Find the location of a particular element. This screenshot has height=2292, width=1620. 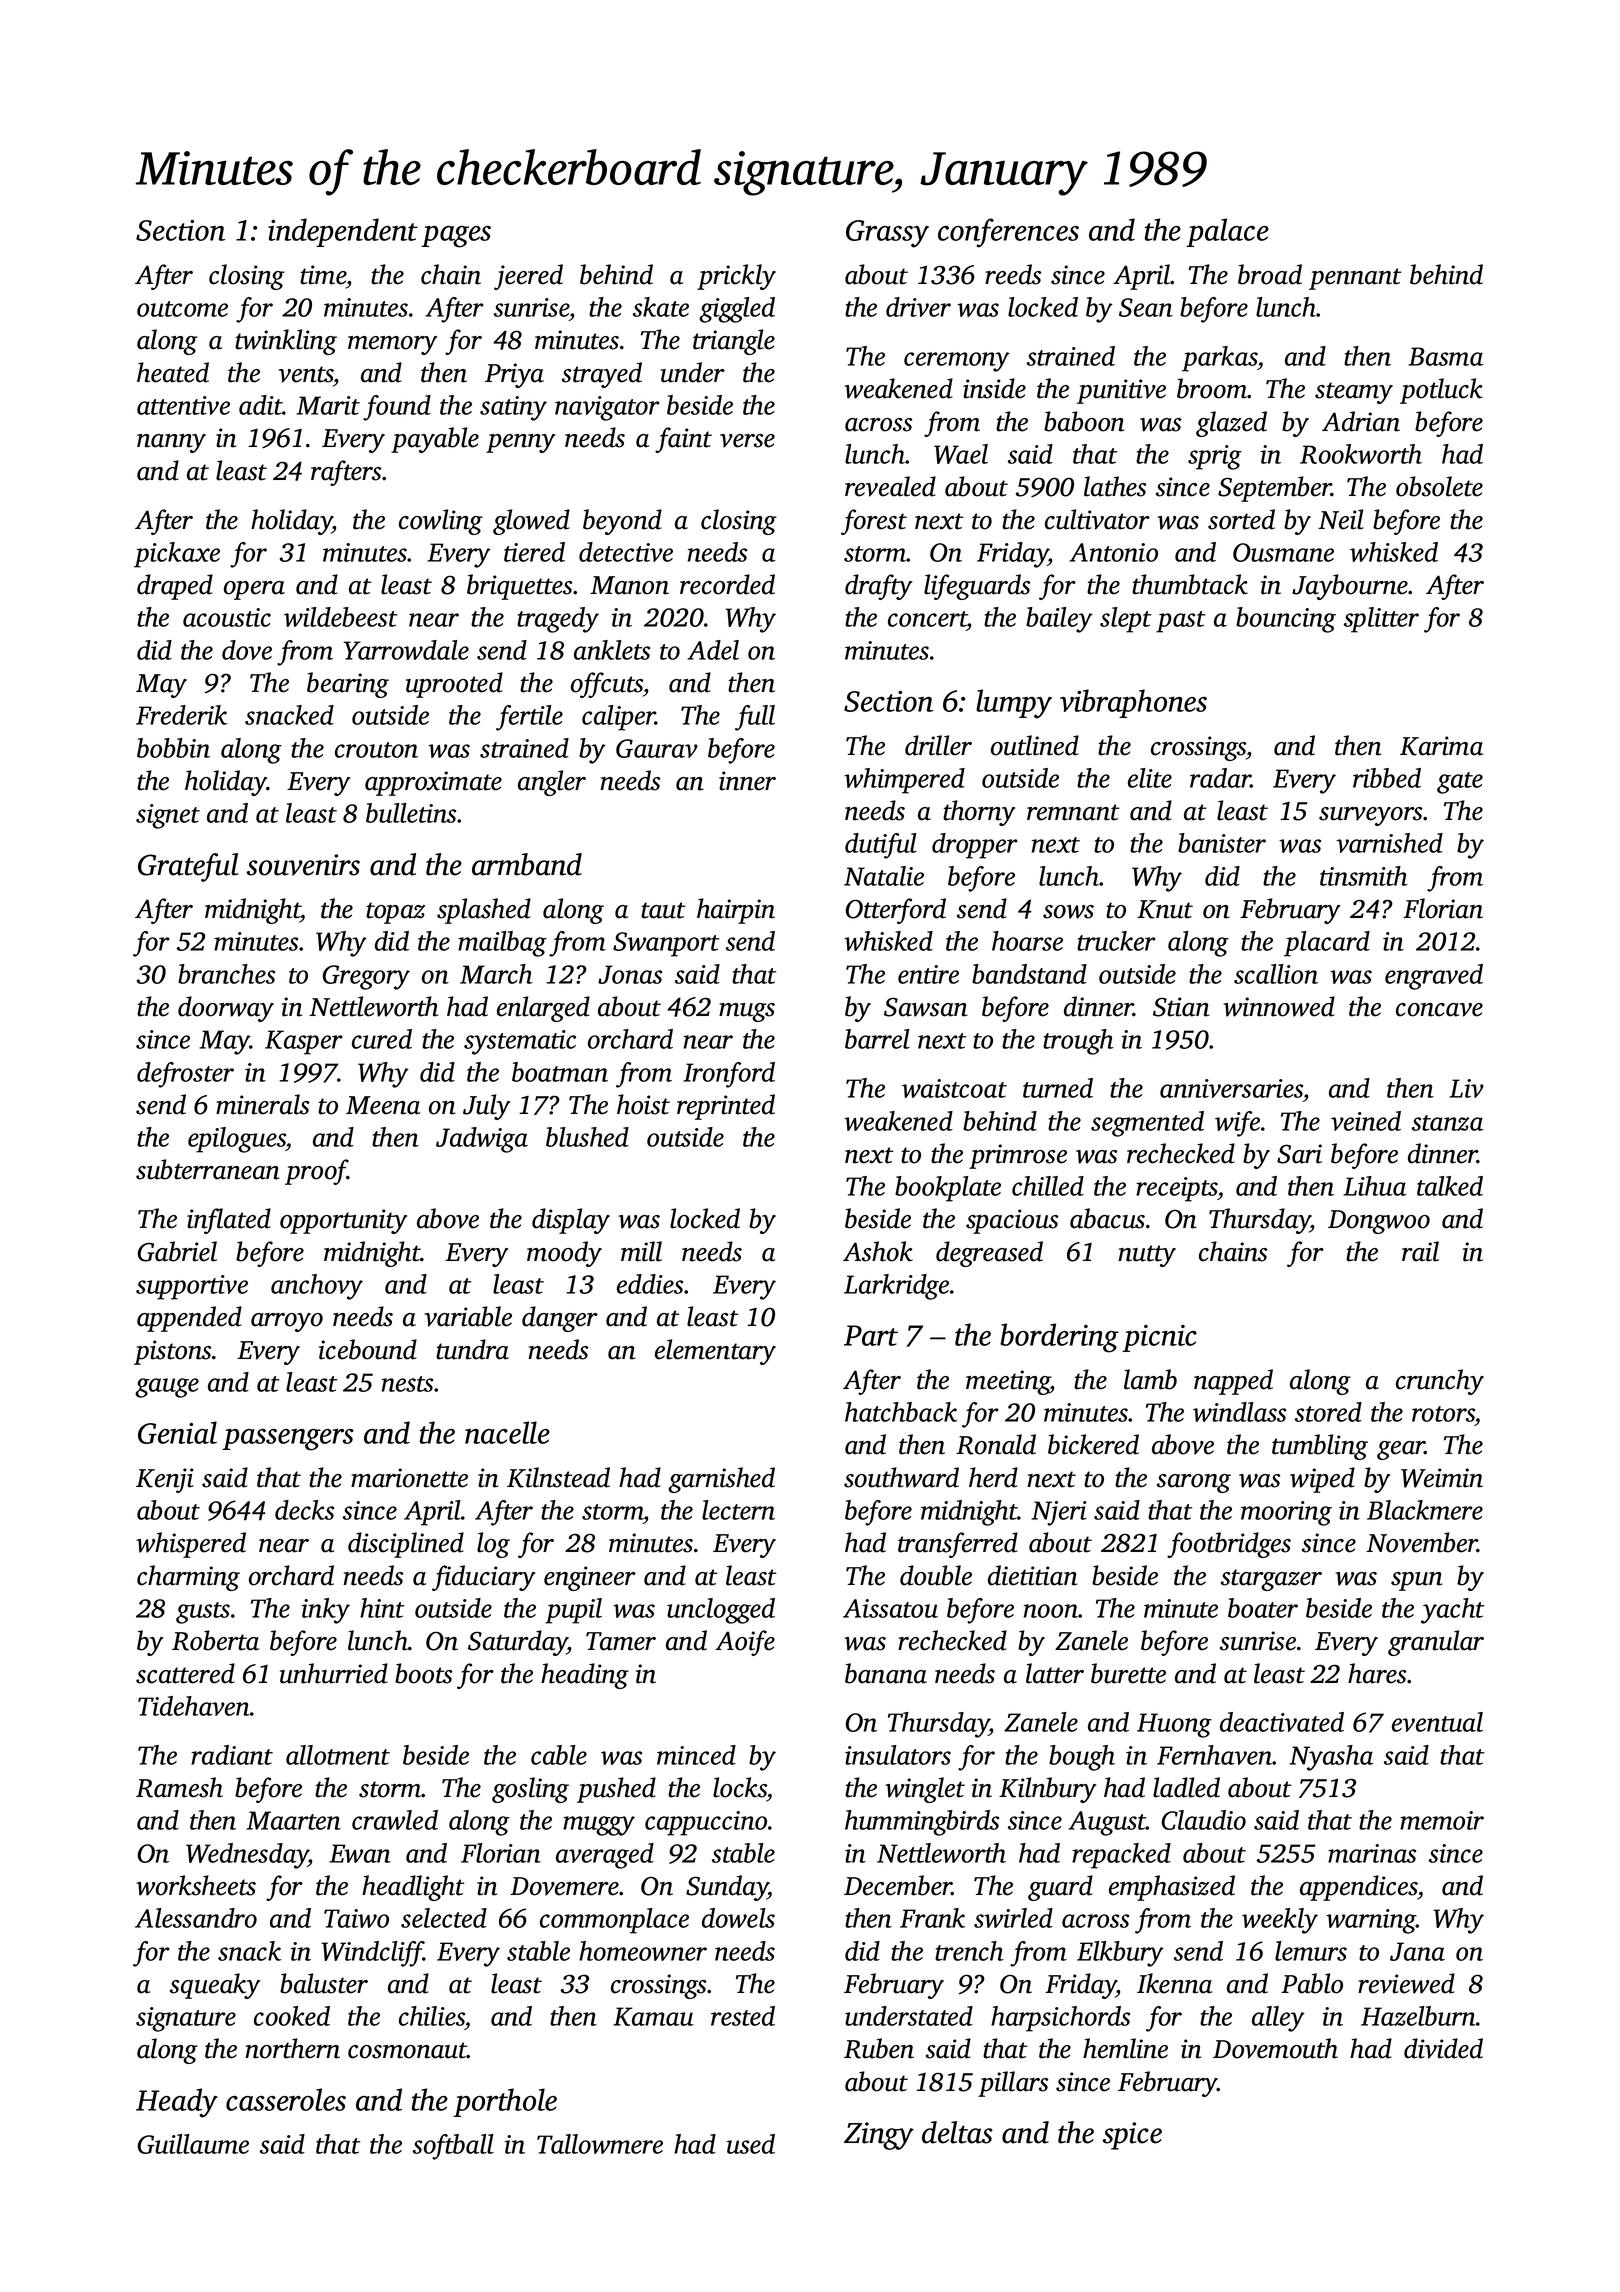

gauge is located at coordinates (167, 1388).
